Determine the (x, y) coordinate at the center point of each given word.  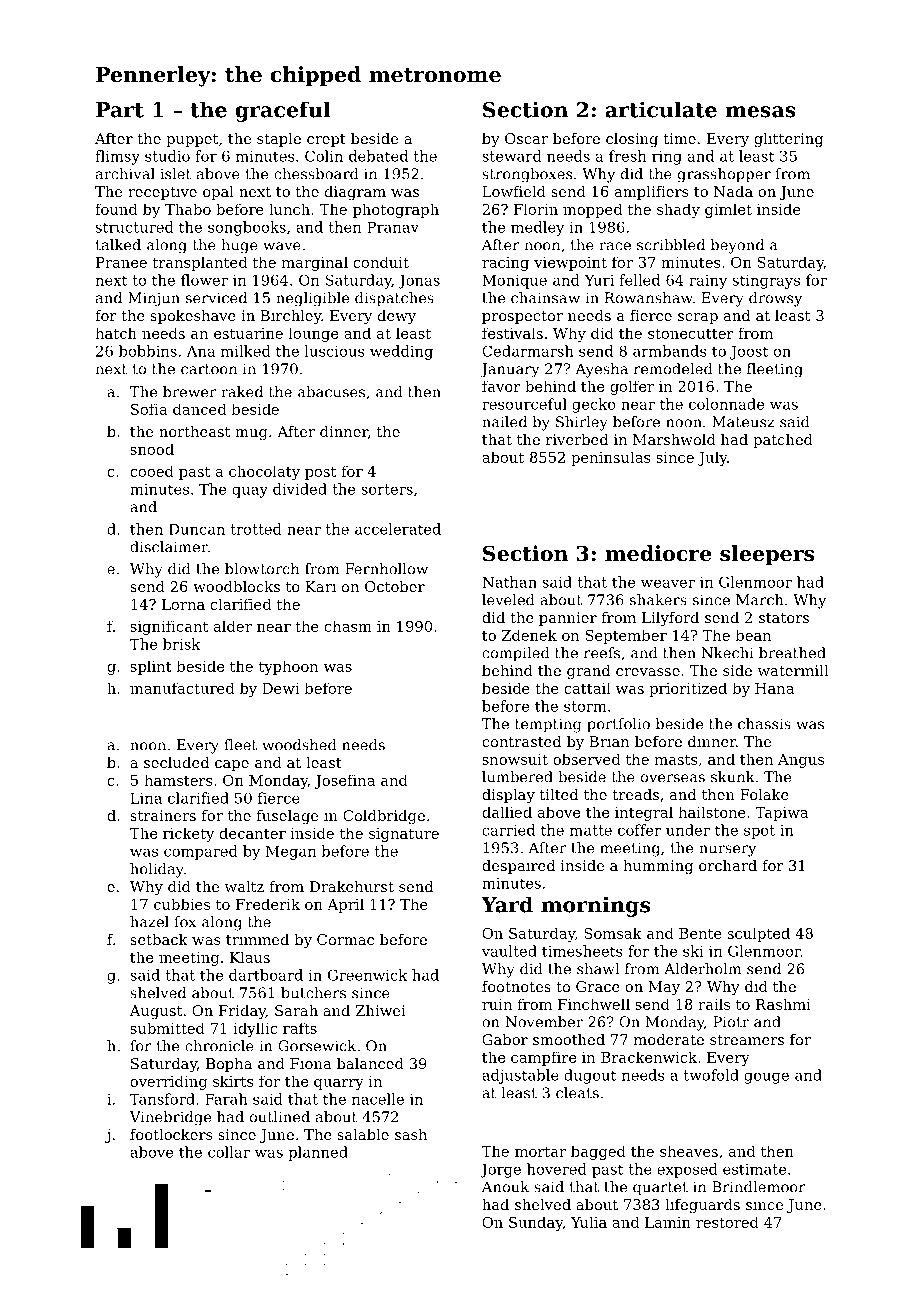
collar (229, 1152)
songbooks (247, 228)
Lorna (183, 604)
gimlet (728, 210)
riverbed (577, 439)
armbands (670, 351)
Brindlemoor (759, 1187)
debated (378, 156)
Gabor (505, 1039)
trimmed (257, 939)
